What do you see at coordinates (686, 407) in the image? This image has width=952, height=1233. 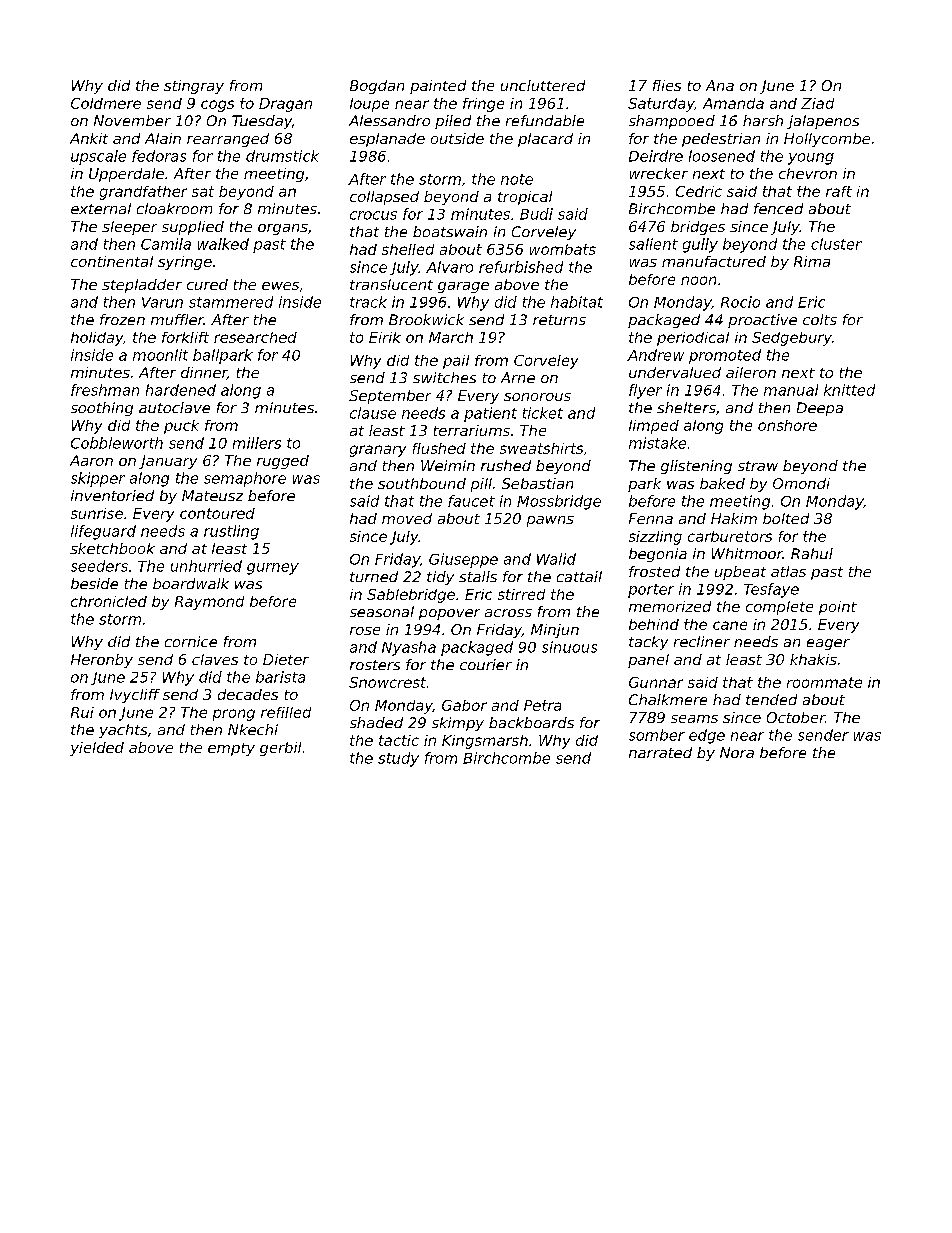 I see `shelters` at bounding box center [686, 407].
